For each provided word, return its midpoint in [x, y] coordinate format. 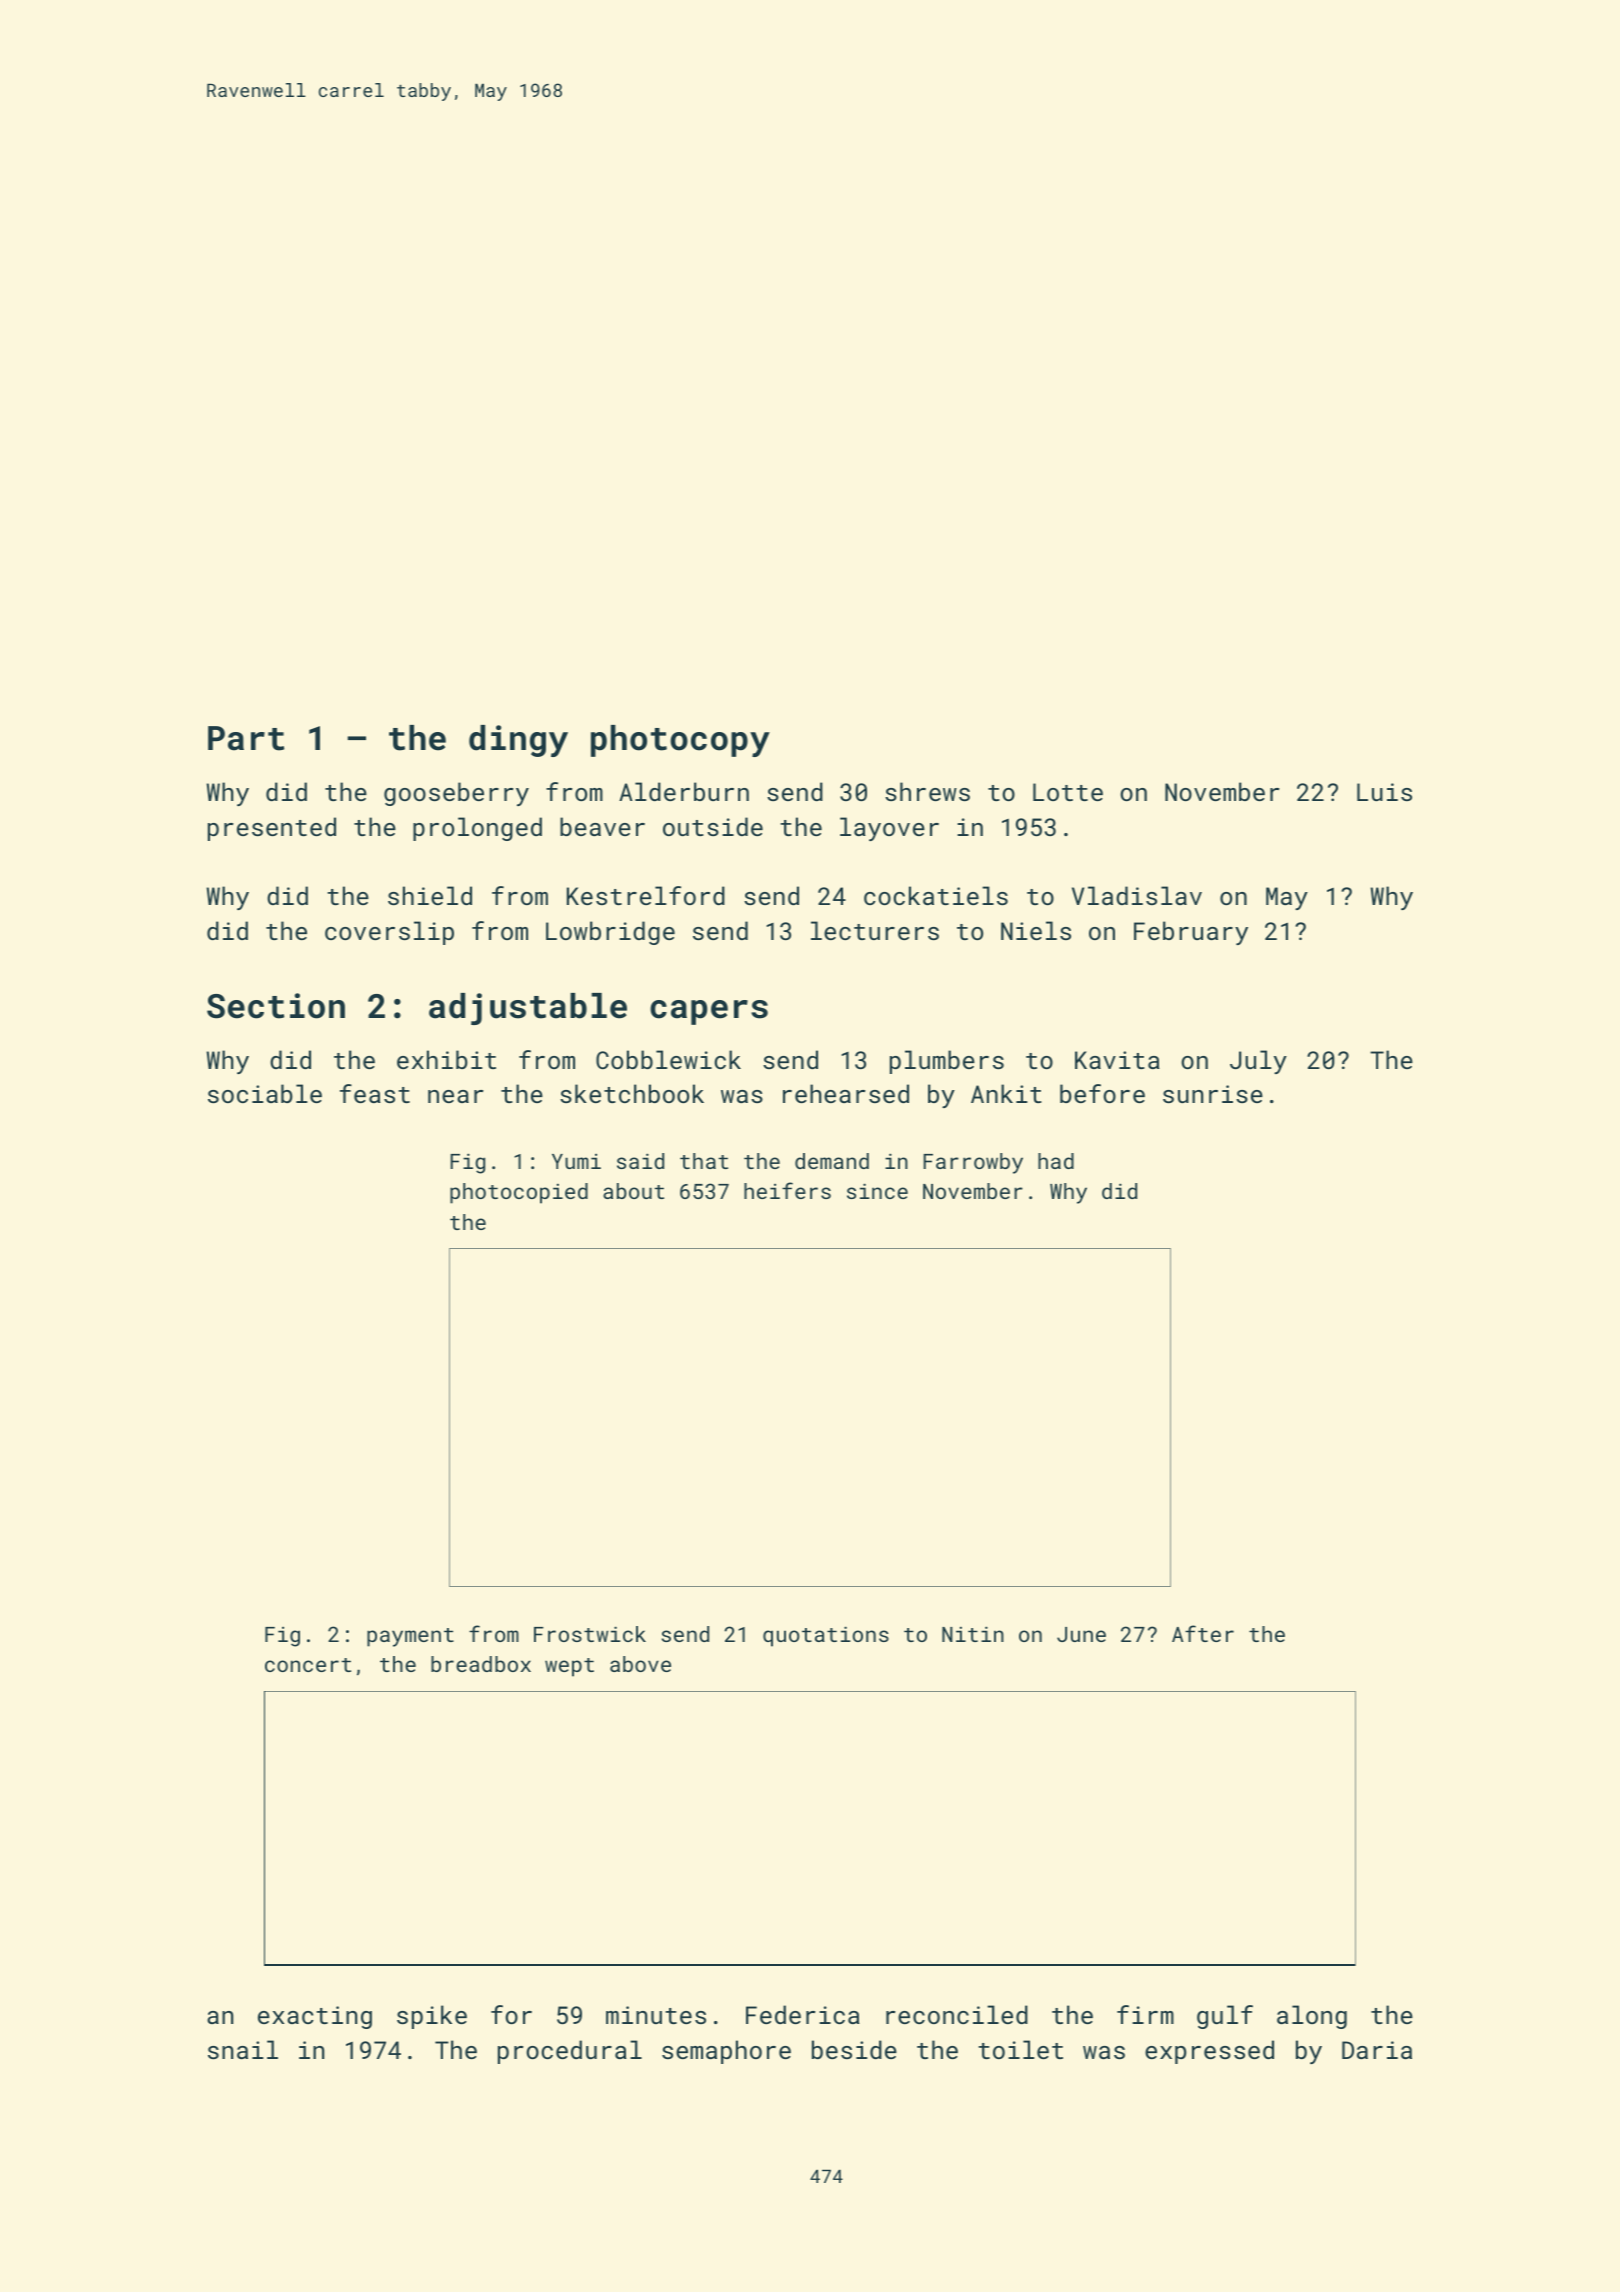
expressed [1209, 2052]
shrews [927, 791]
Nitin [973, 1634]
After [1203, 1633]
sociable [265, 1093]
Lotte [1068, 792]
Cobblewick [668, 1059]
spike [432, 2017]
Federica [803, 2014]
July [1258, 1062]
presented [272, 829]
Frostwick [590, 1634]
